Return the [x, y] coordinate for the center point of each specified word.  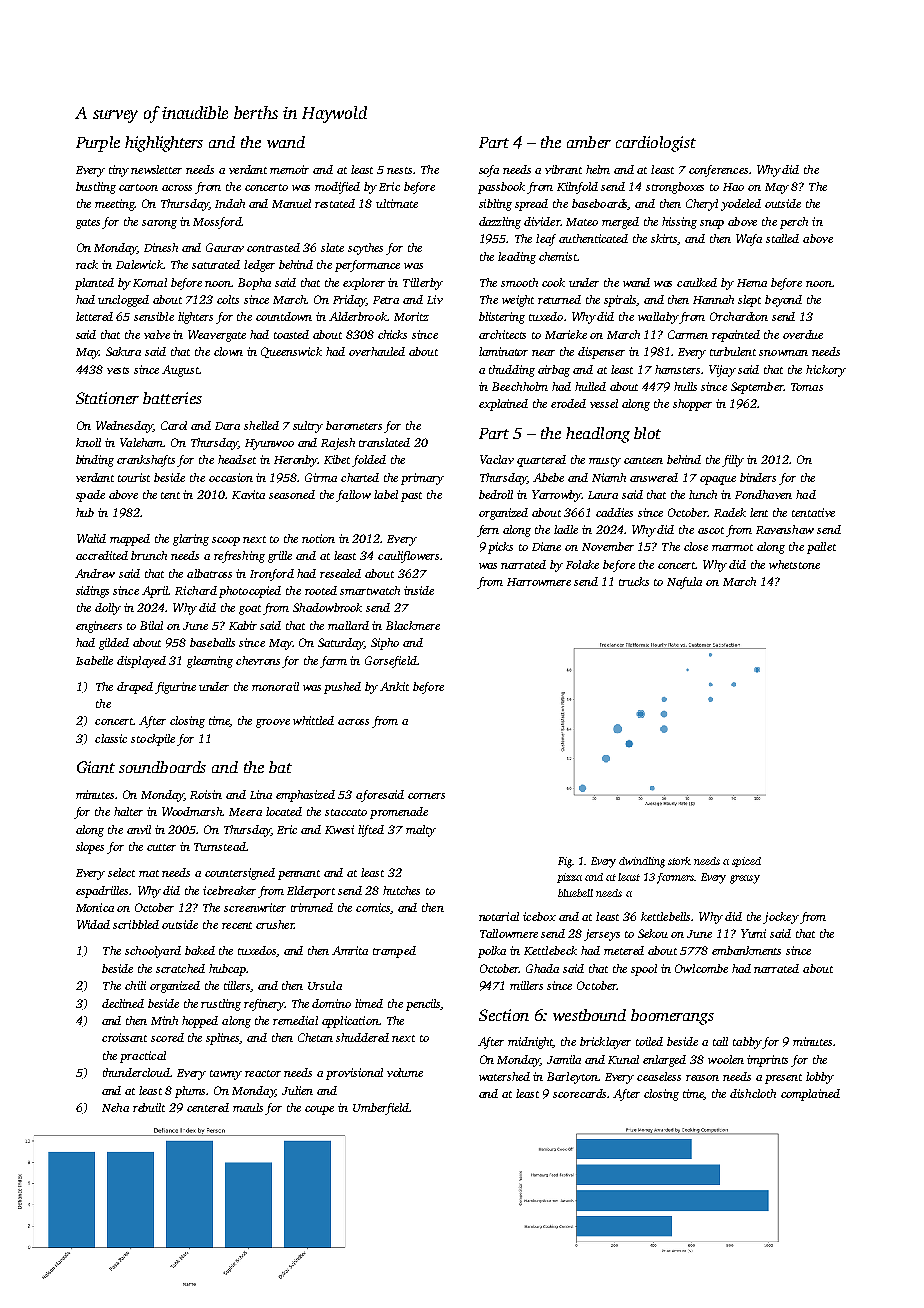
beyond [783, 301]
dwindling [642, 862]
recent [237, 925]
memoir [289, 169]
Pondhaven [763, 494]
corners [426, 796]
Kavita [248, 494]
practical [143, 1057]
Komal [150, 282]
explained [503, 405]
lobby [820, 1078]
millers [526, 985]
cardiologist [656, 144]
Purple [98, 144]
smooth [519, 282]
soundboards [162, 767]
